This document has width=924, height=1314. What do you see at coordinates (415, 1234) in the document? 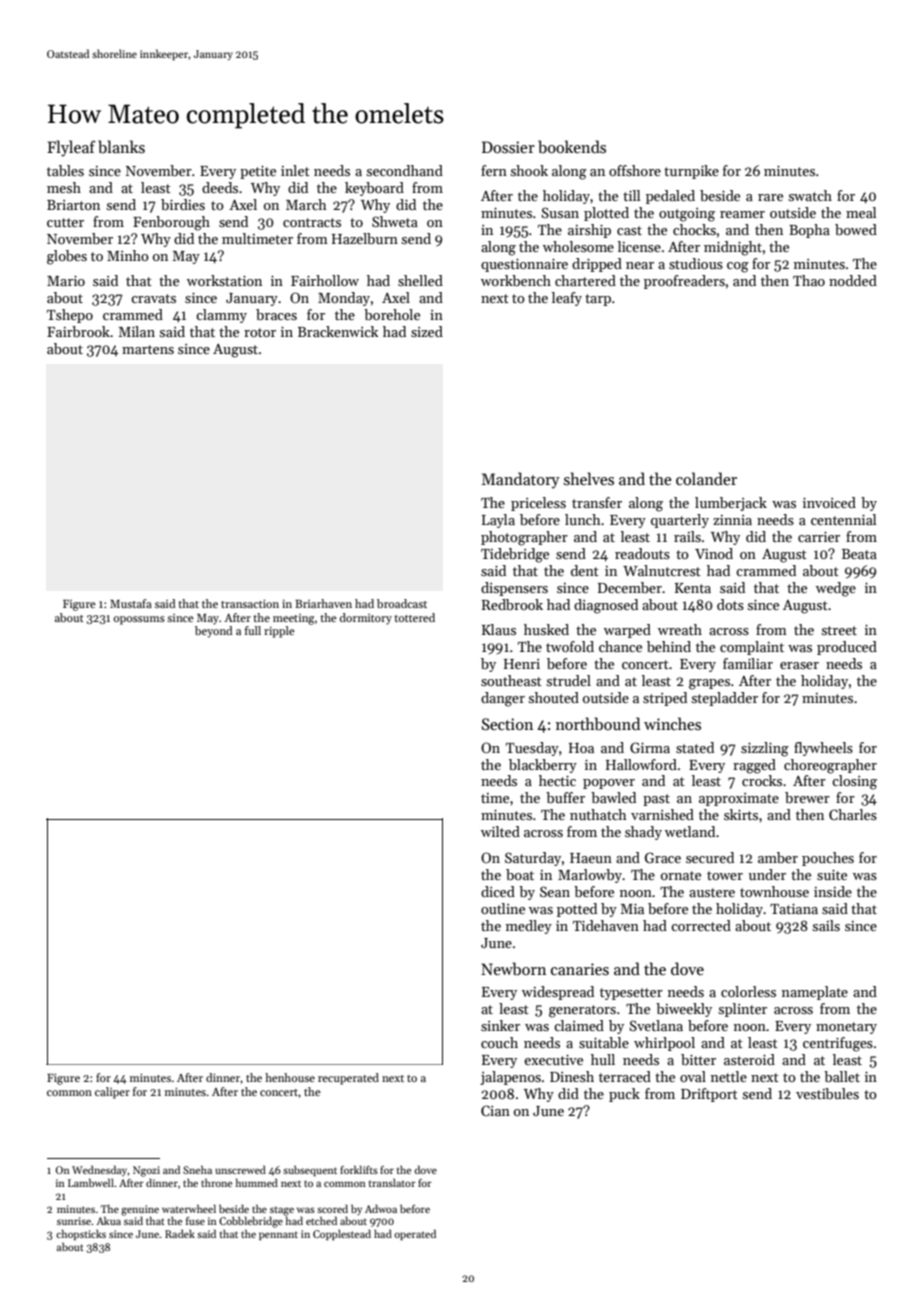
I see `operated` at bounding box center [415, 1234].
